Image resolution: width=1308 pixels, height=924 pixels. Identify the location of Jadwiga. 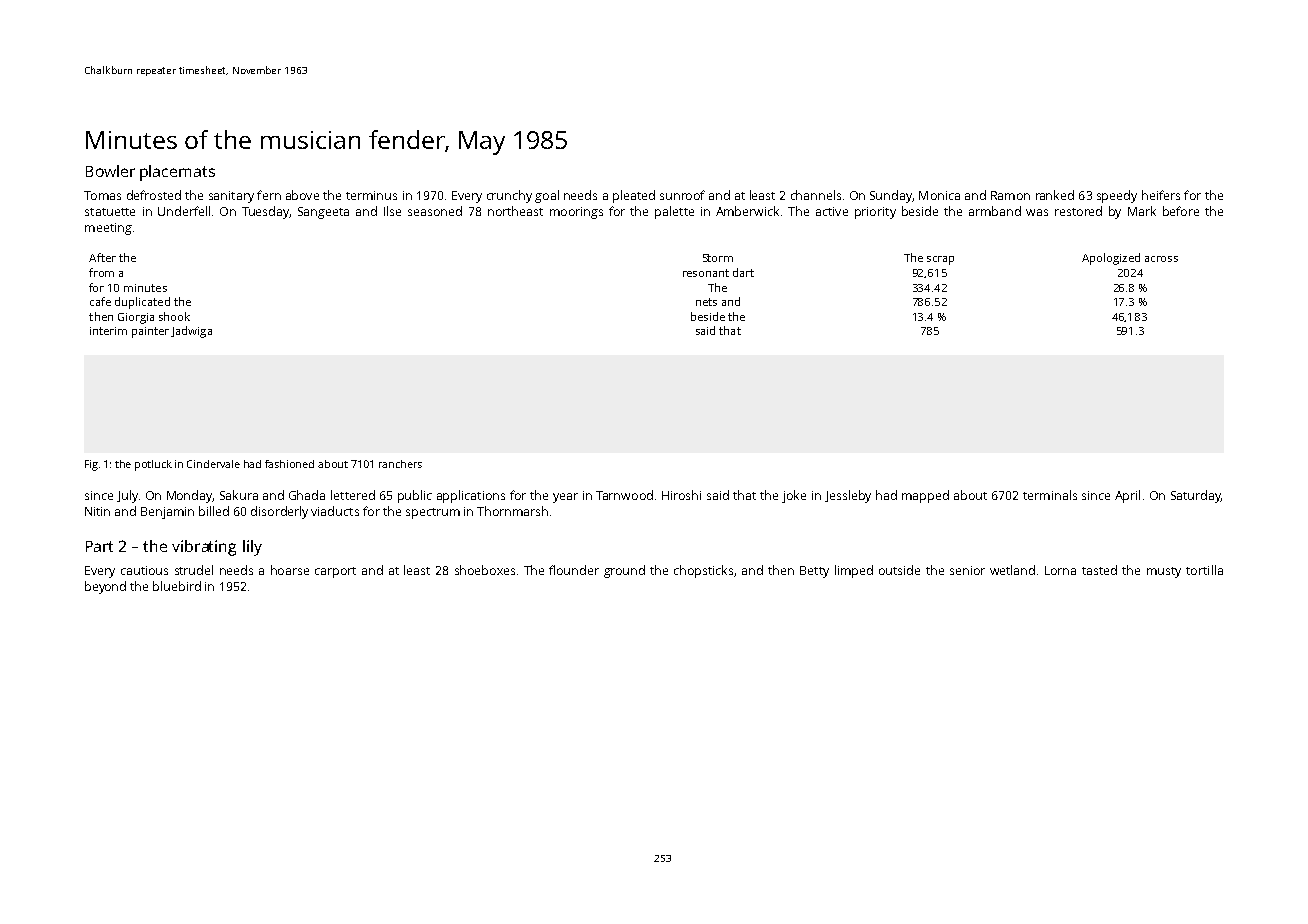
(191, 332).
